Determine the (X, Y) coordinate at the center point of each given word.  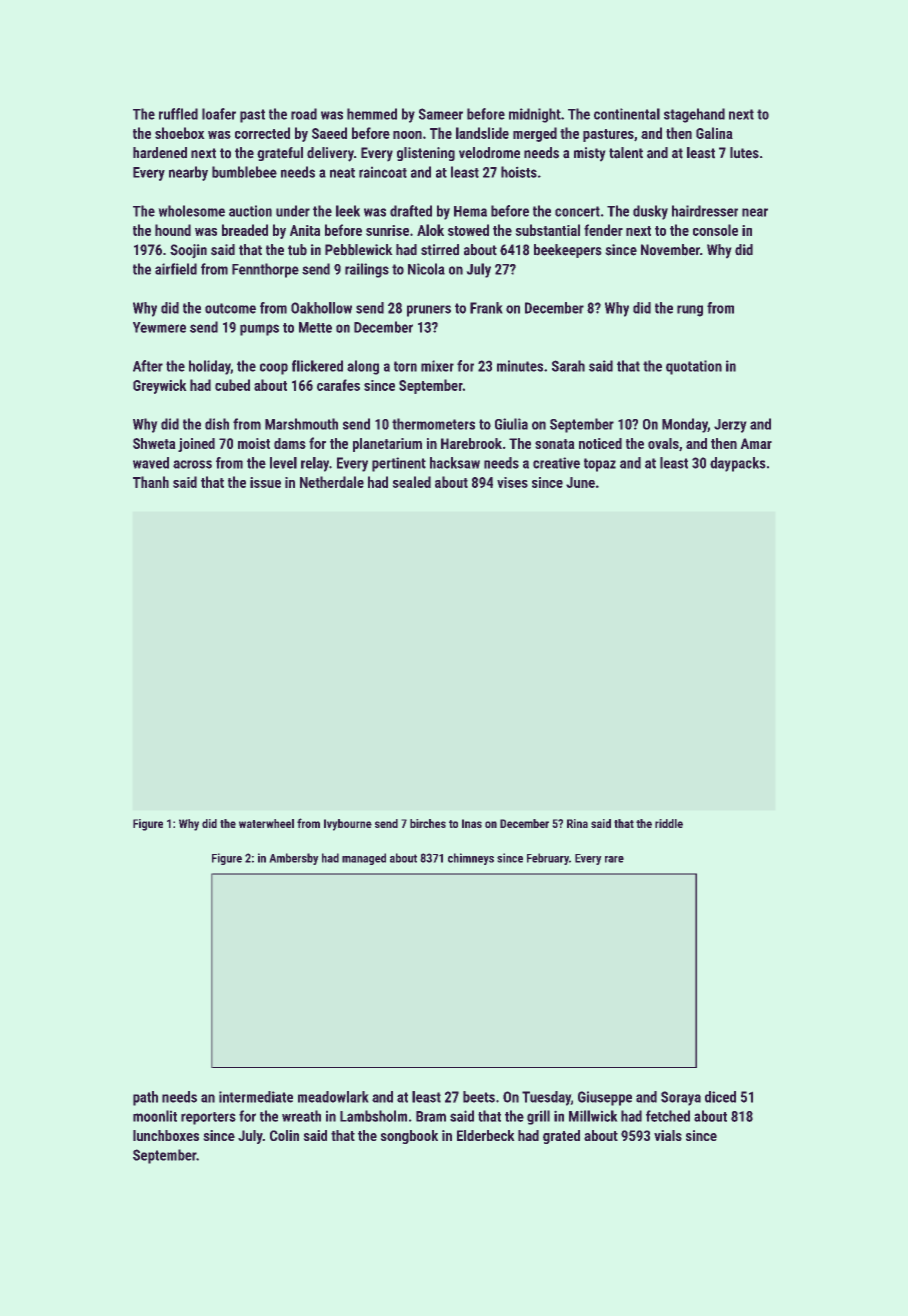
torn (405, 366)
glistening (426, 154)
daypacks (737, 464)
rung (690, 311)
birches (428, 823)
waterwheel (266, 823)
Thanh (151, 482)
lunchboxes (166, 1135)
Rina (577, 823)
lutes (744, 153)
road (304, 114)
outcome (230, 308)
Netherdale (332, 482)
